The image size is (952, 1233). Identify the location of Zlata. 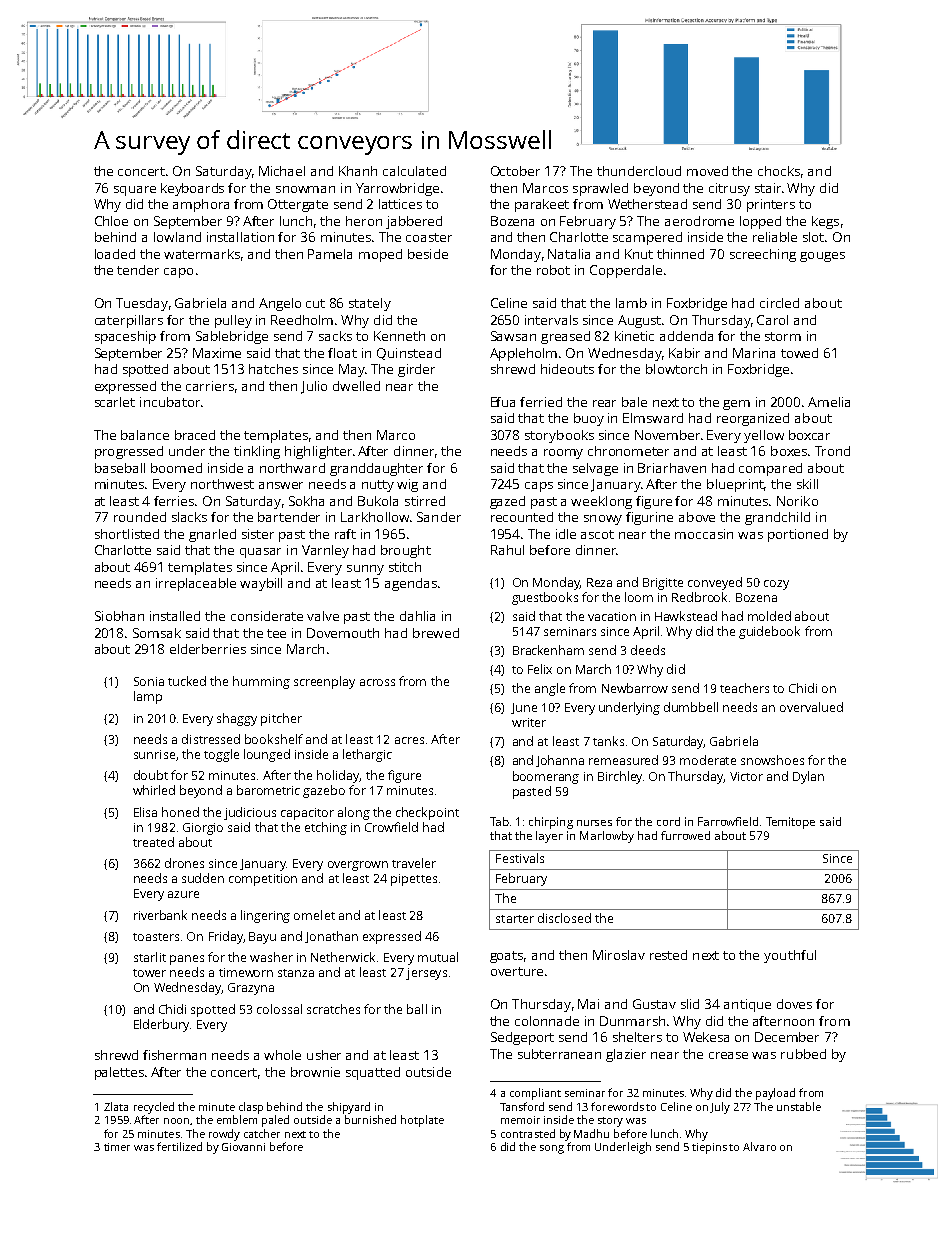
(116, 1106).
